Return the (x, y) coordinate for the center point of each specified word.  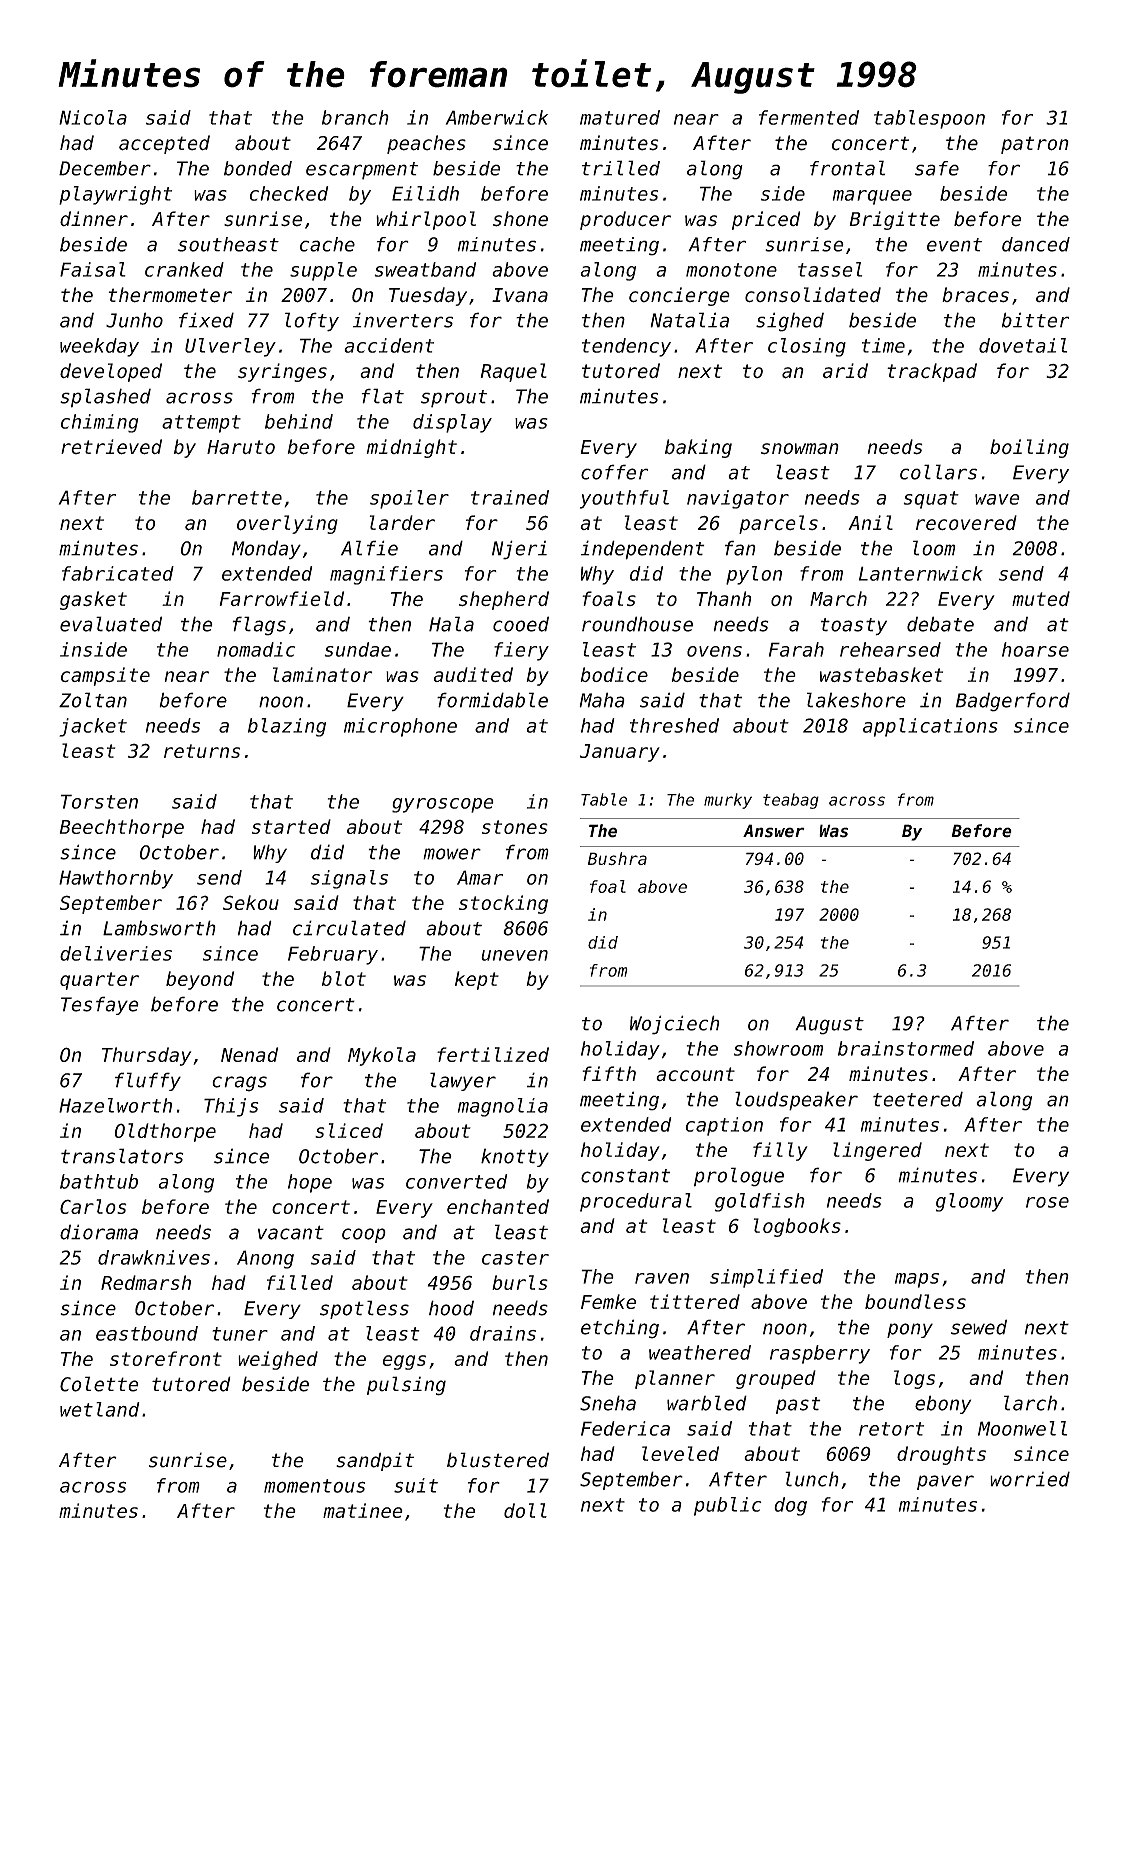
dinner (94, 219)
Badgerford (1013, 702)
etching (620, 1329)
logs (914, 1379)
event (954, 245)
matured (620, 117)
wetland (100, 1409)
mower (452, 854)
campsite (105, 676)
